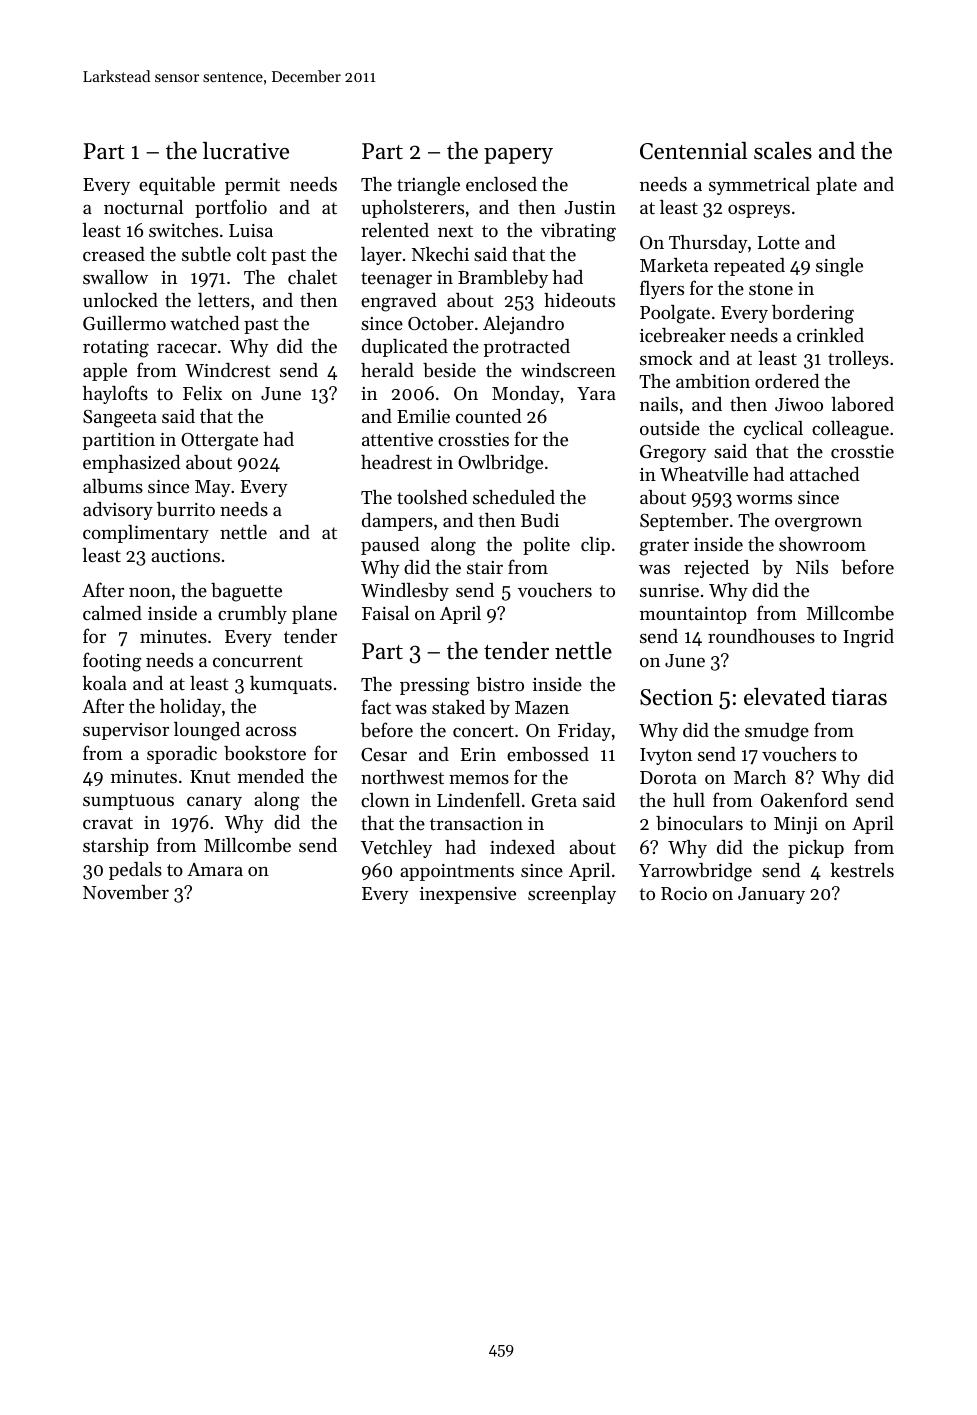 The height and width of the screenshot is (1415, 977). What do you see at coordinates (246, 151) in the screenshot?
I see `lucrative` at bounding box center [246, 151].
